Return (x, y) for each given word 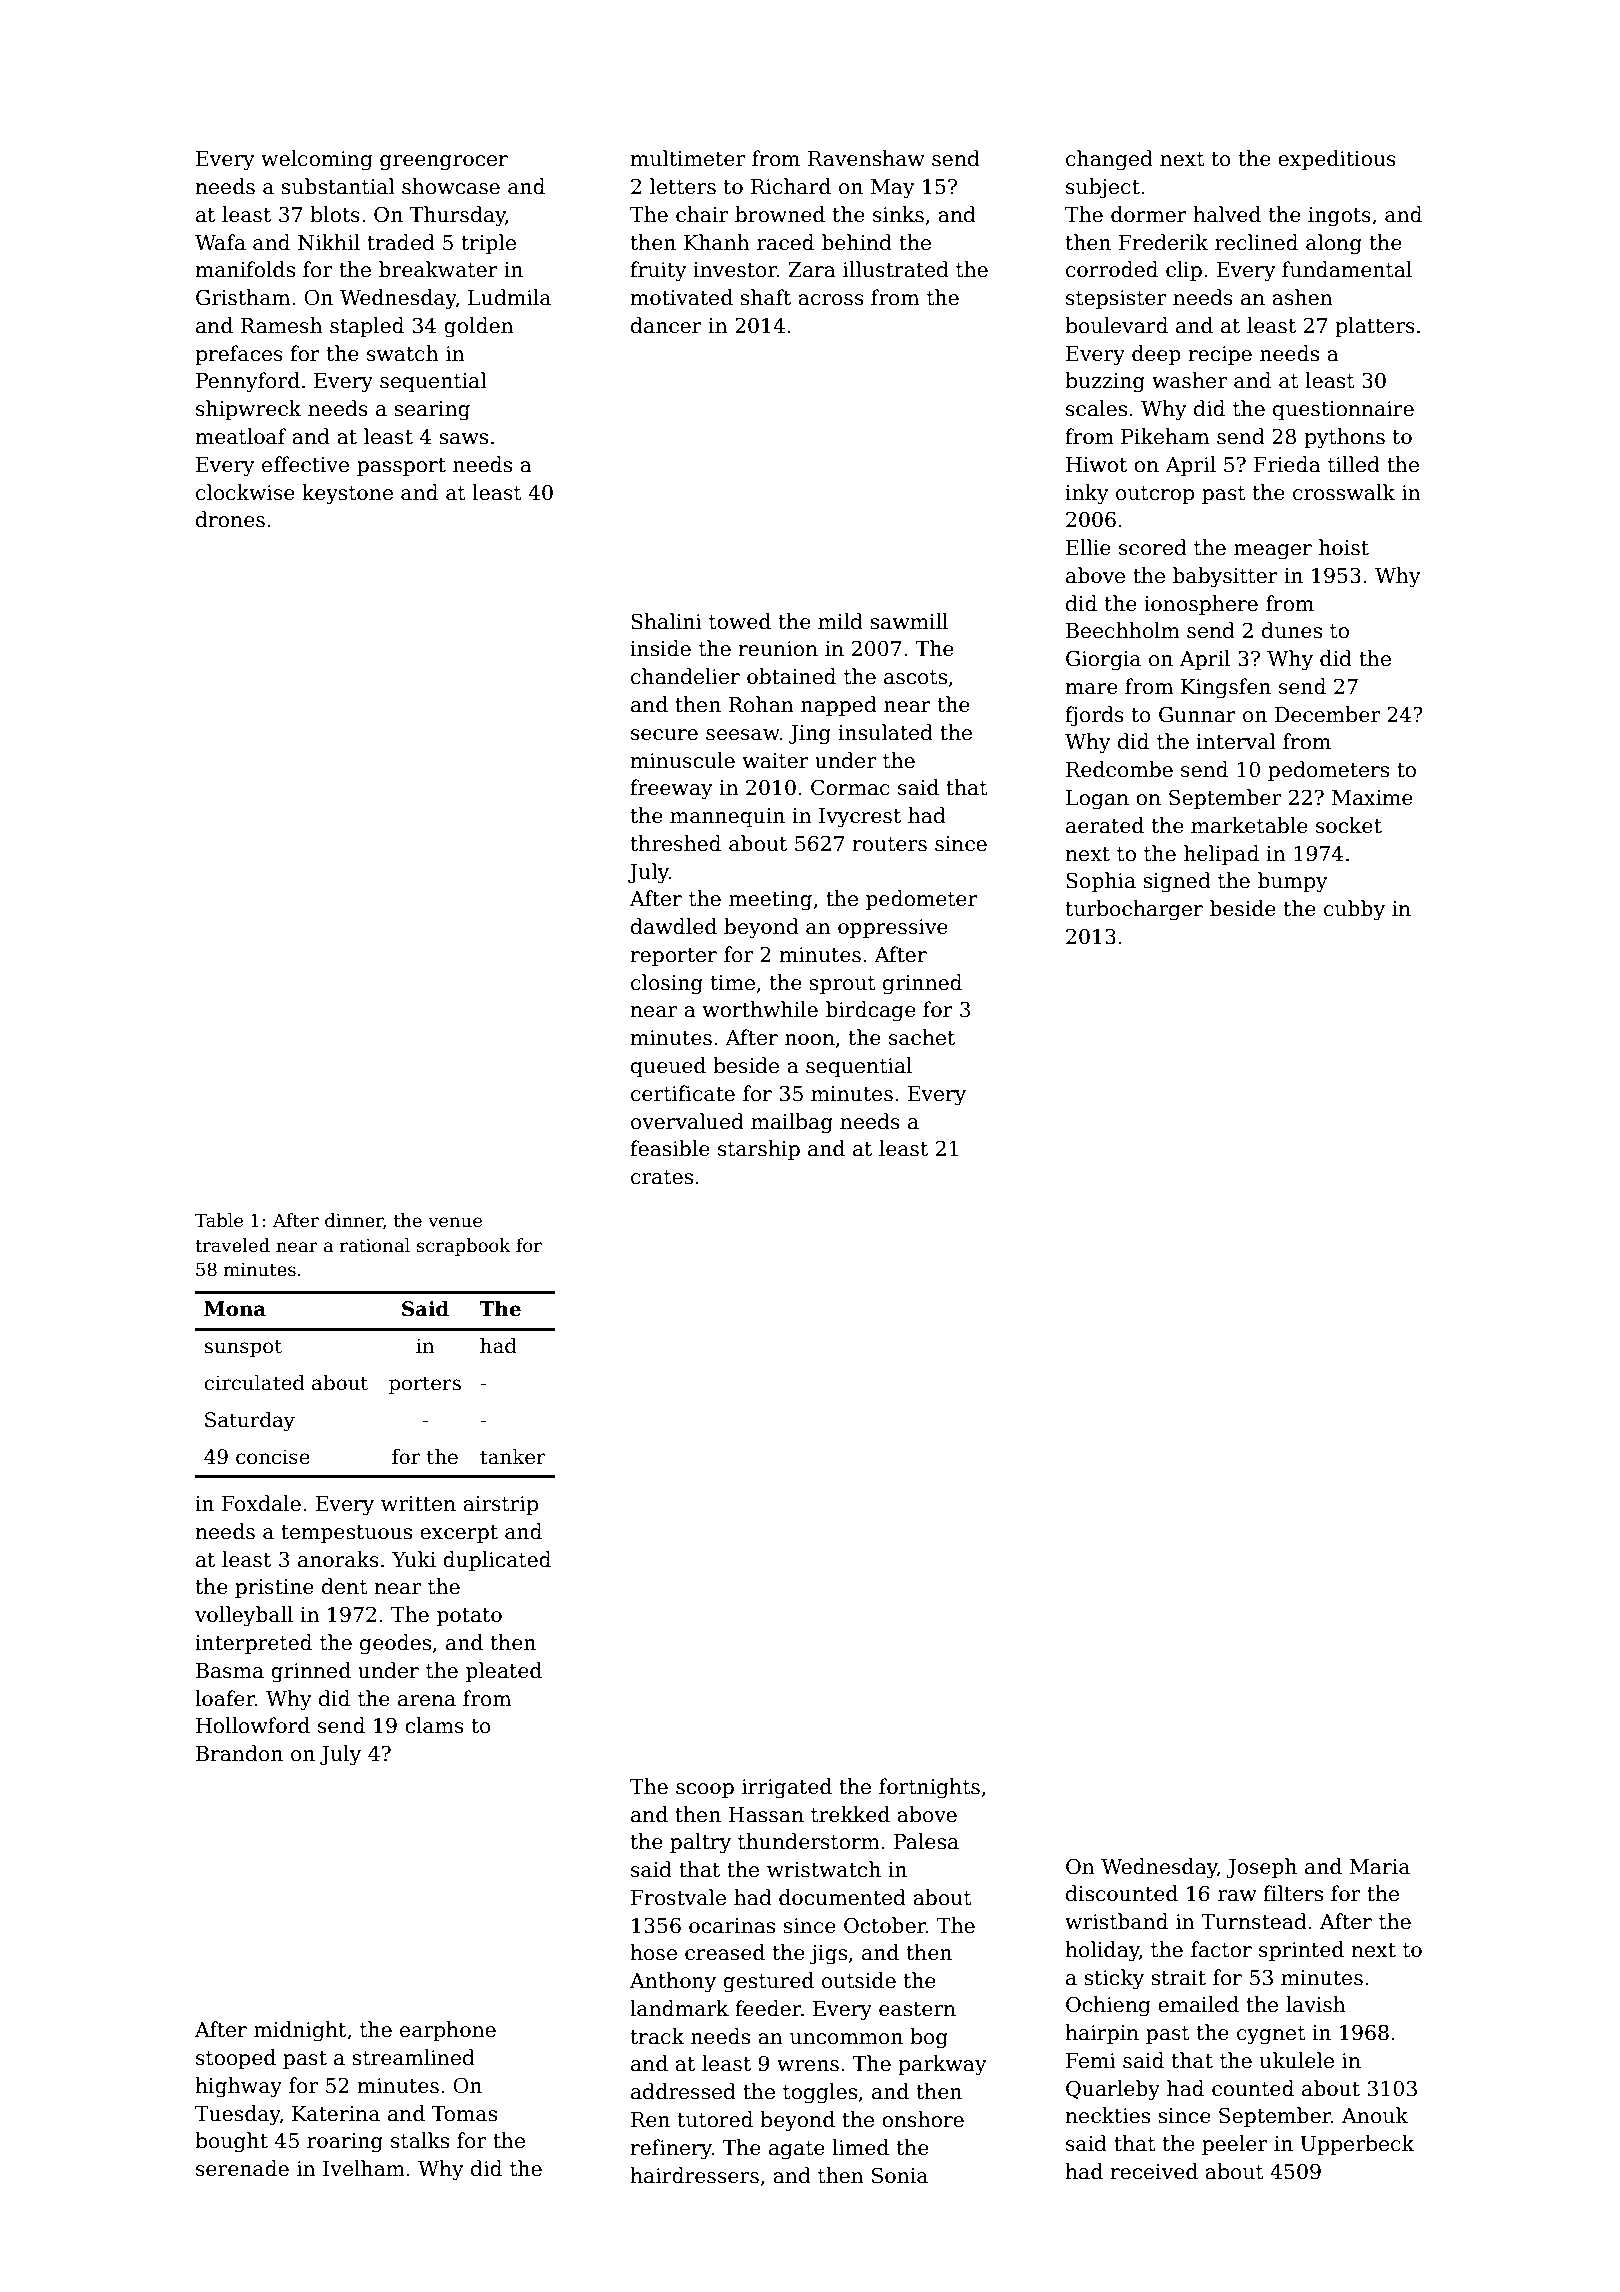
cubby (1354, 910)
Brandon (239, 1753)
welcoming (317, 160)
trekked (850, 1814)
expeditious (1337, 160)
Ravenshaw (866, 158)
